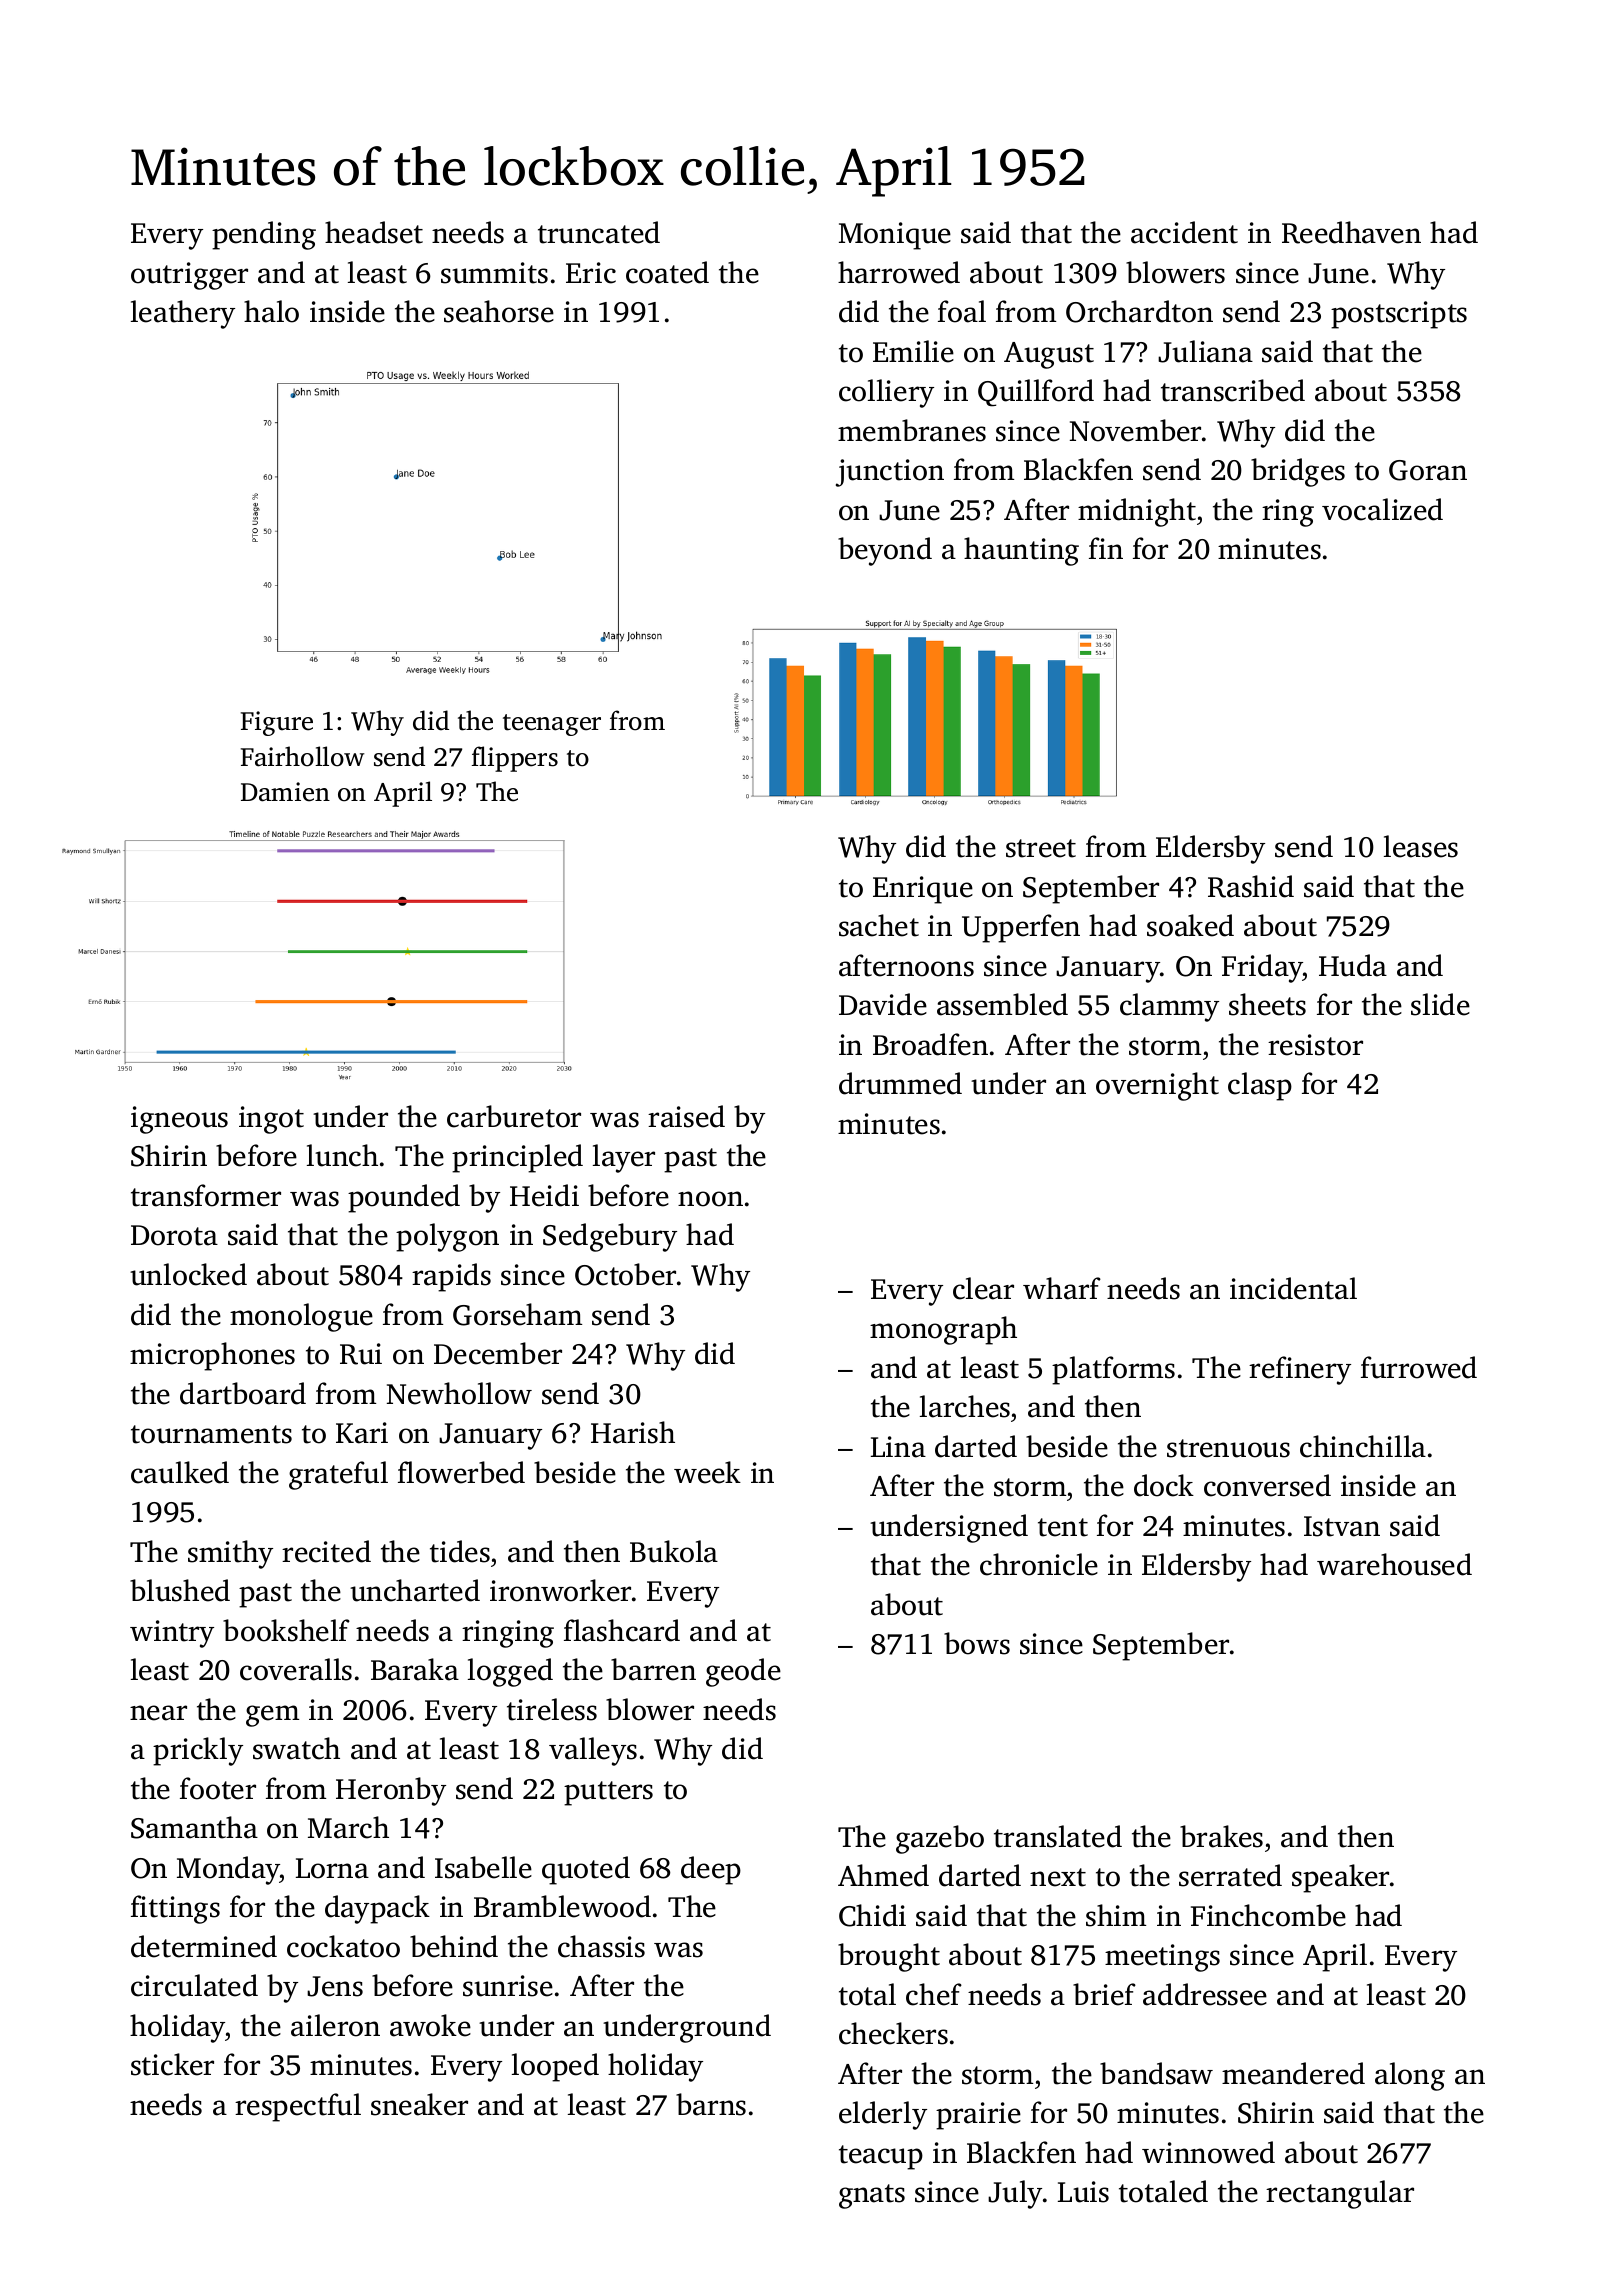 This screenshot has height=2292, width=1620. What do you see at coordinates (517, 1314) in the screenshot?
I see `Gorseham` at bounding box center [517, 1314].
